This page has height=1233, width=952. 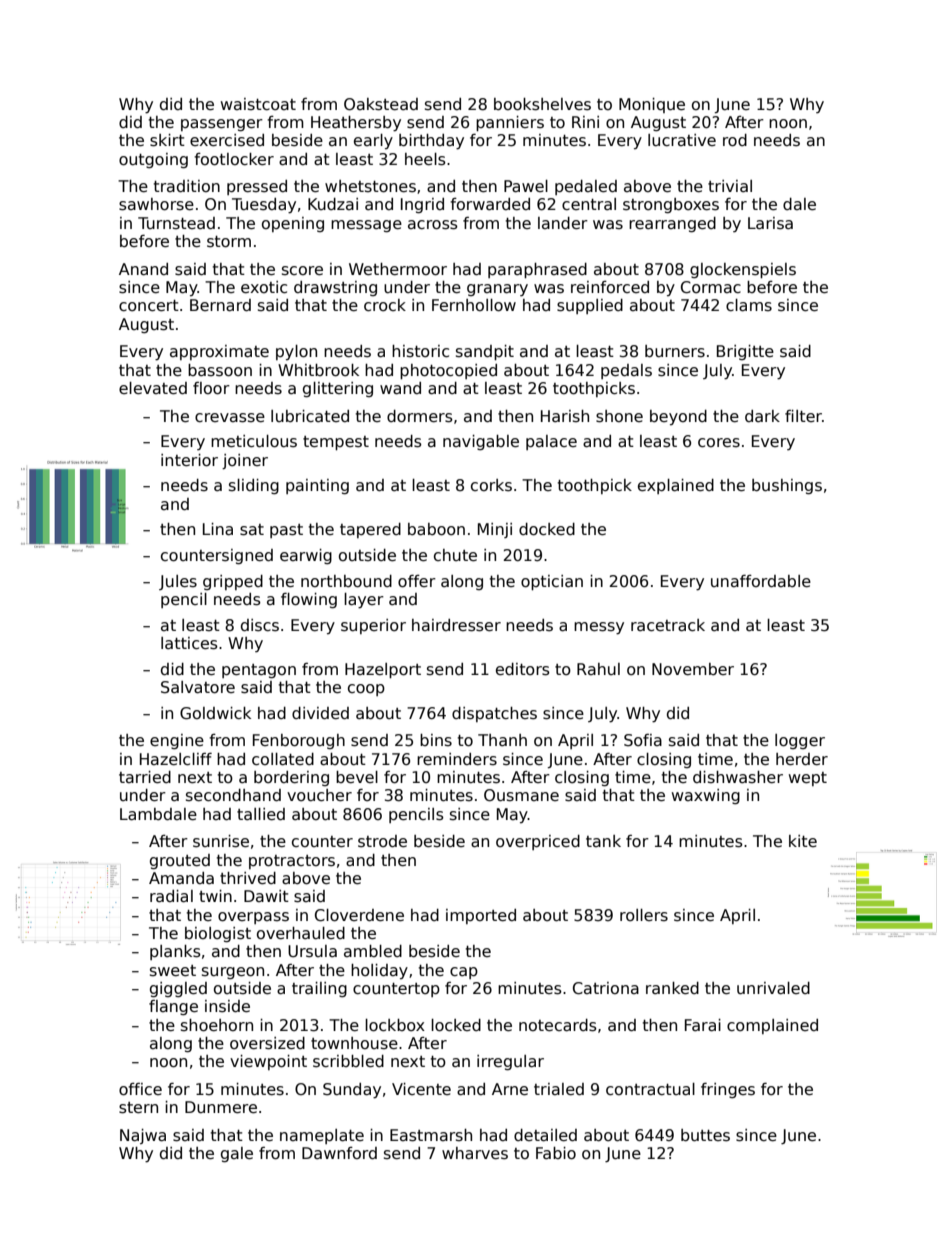 I want to click on waxwing, so click(x=706, y=796).
